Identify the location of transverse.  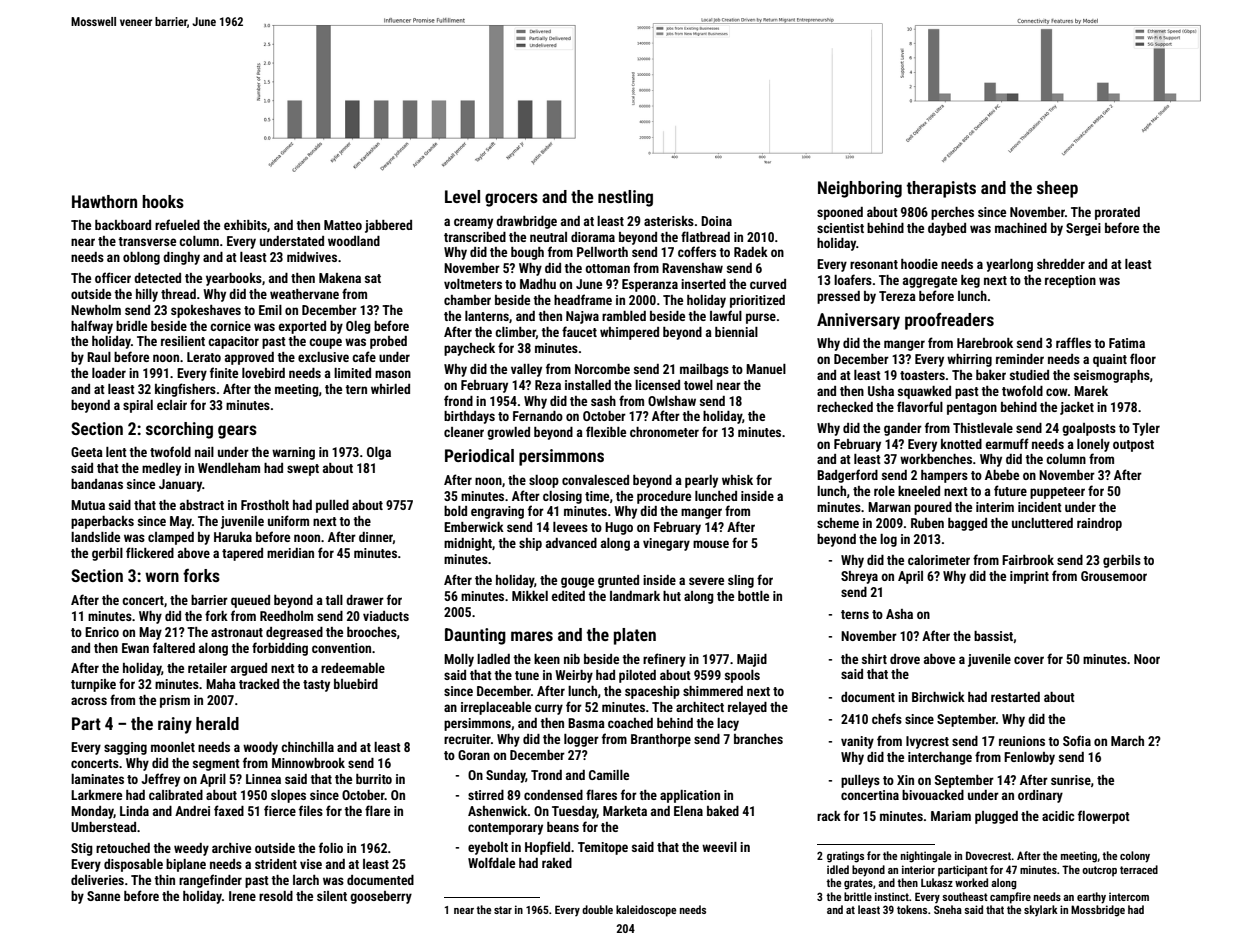
(147, 241).
